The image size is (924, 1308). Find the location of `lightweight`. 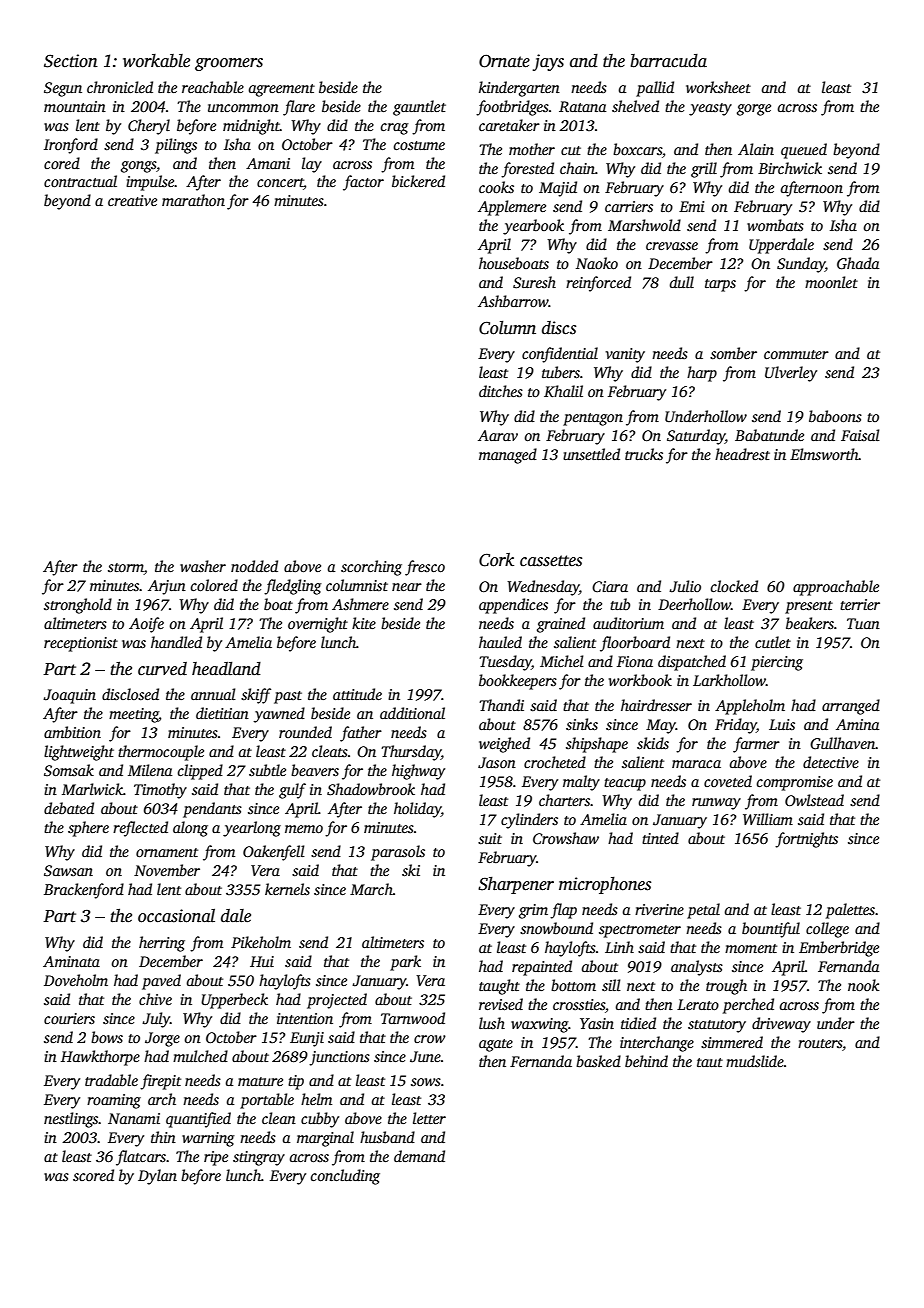

lightweight is located at coordinates (79, 753).
